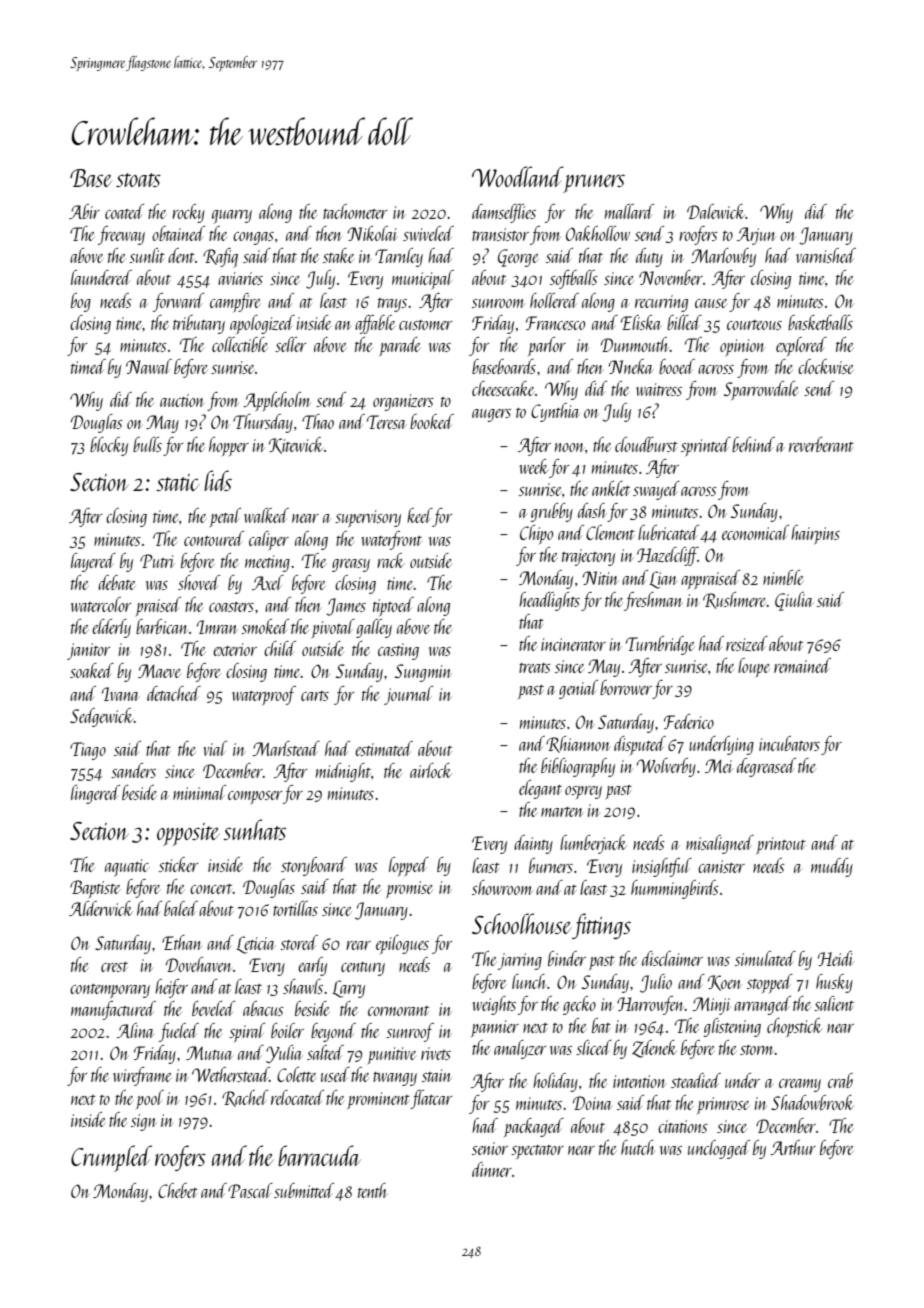  Describe the element at coordinates (178, 1190) in the page. I see `Chebet` at that location.
